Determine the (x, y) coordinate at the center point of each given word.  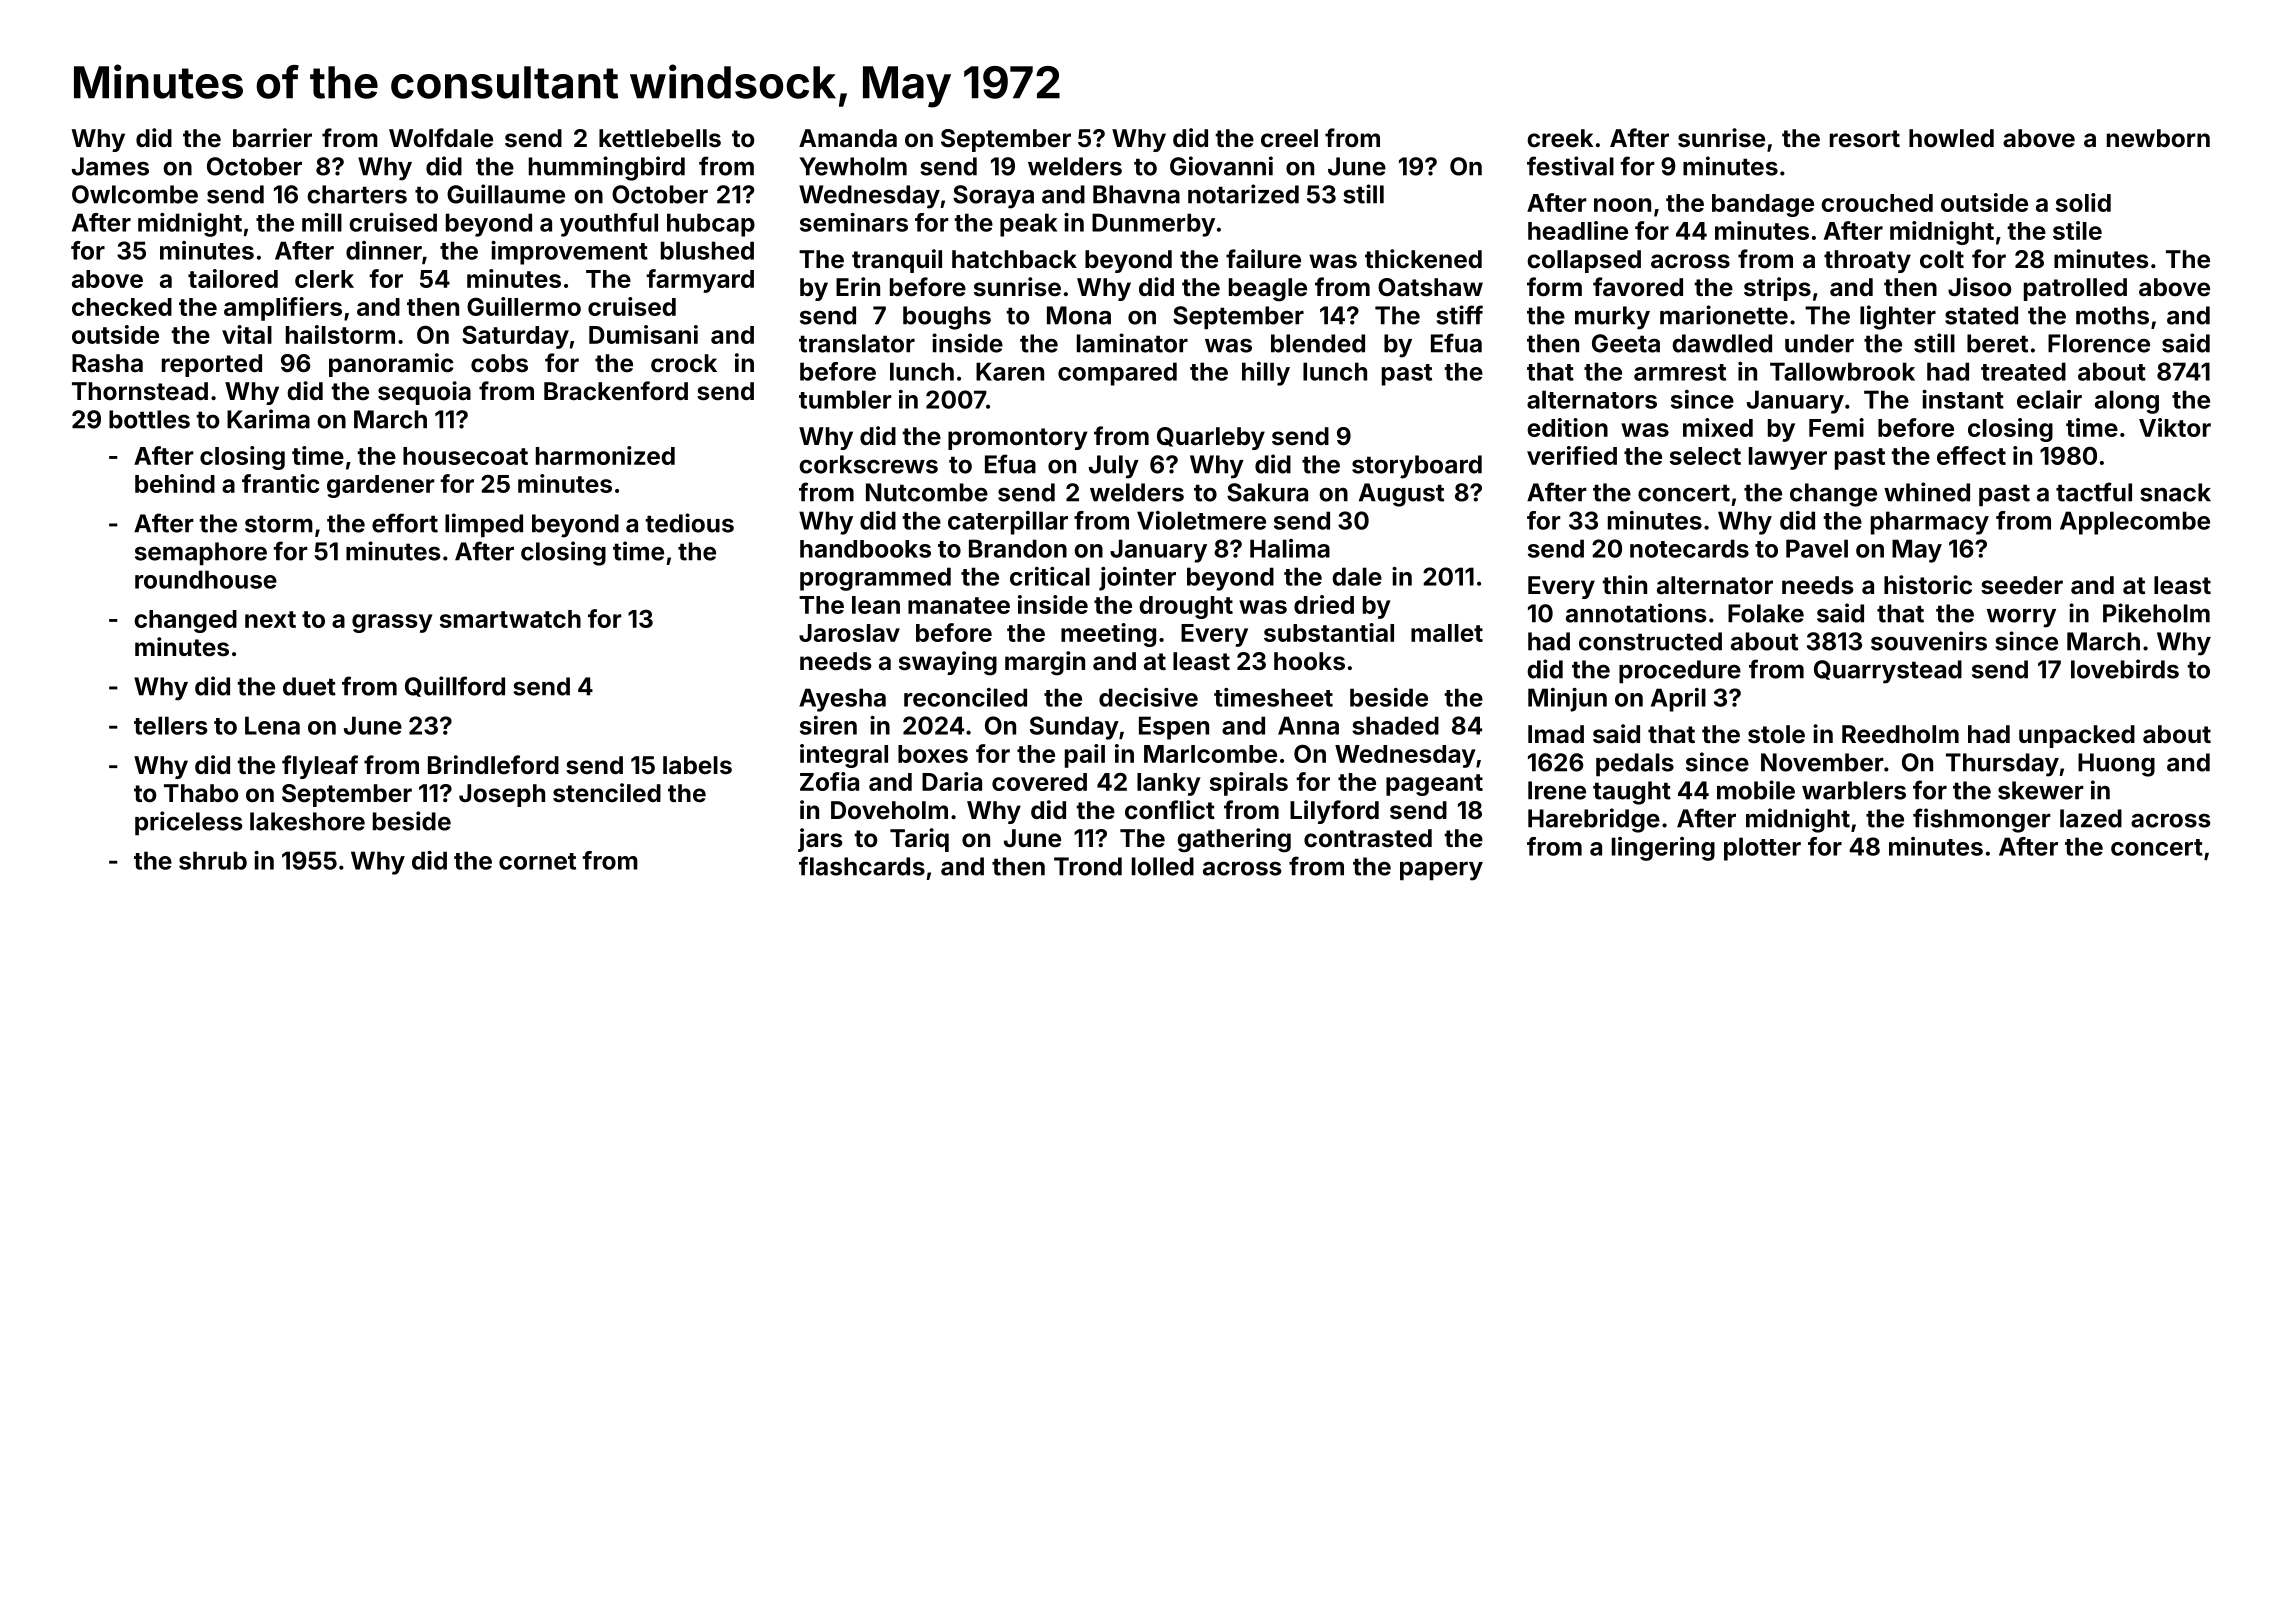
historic (1928, 585)
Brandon (1018, 548)
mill (322, 222)
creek (1560, 138)
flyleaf (320, 767)
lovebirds (2125, 669)
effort (405, 523)
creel (1289, 138)
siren (828, 725)
